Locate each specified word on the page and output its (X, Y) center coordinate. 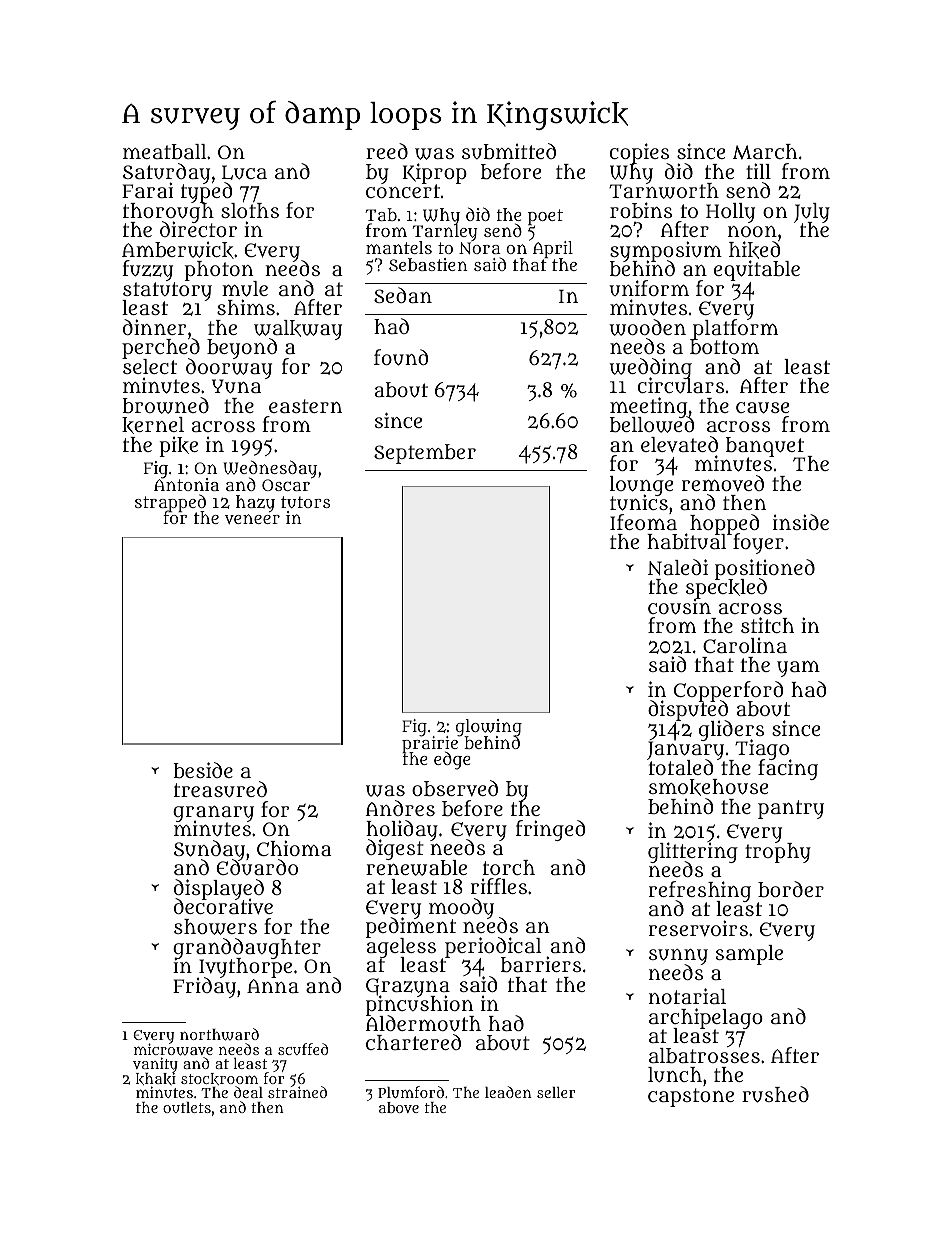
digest (395, 849)
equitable (757, 270)
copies (639, 153)
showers (215, 927)
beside (203, 770)
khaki (156, 1079)
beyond (242, 348)
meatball (164, 151)
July (812, 213)
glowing (489, 727)
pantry (791, 809)
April (553, 249)
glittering (693, 853)
